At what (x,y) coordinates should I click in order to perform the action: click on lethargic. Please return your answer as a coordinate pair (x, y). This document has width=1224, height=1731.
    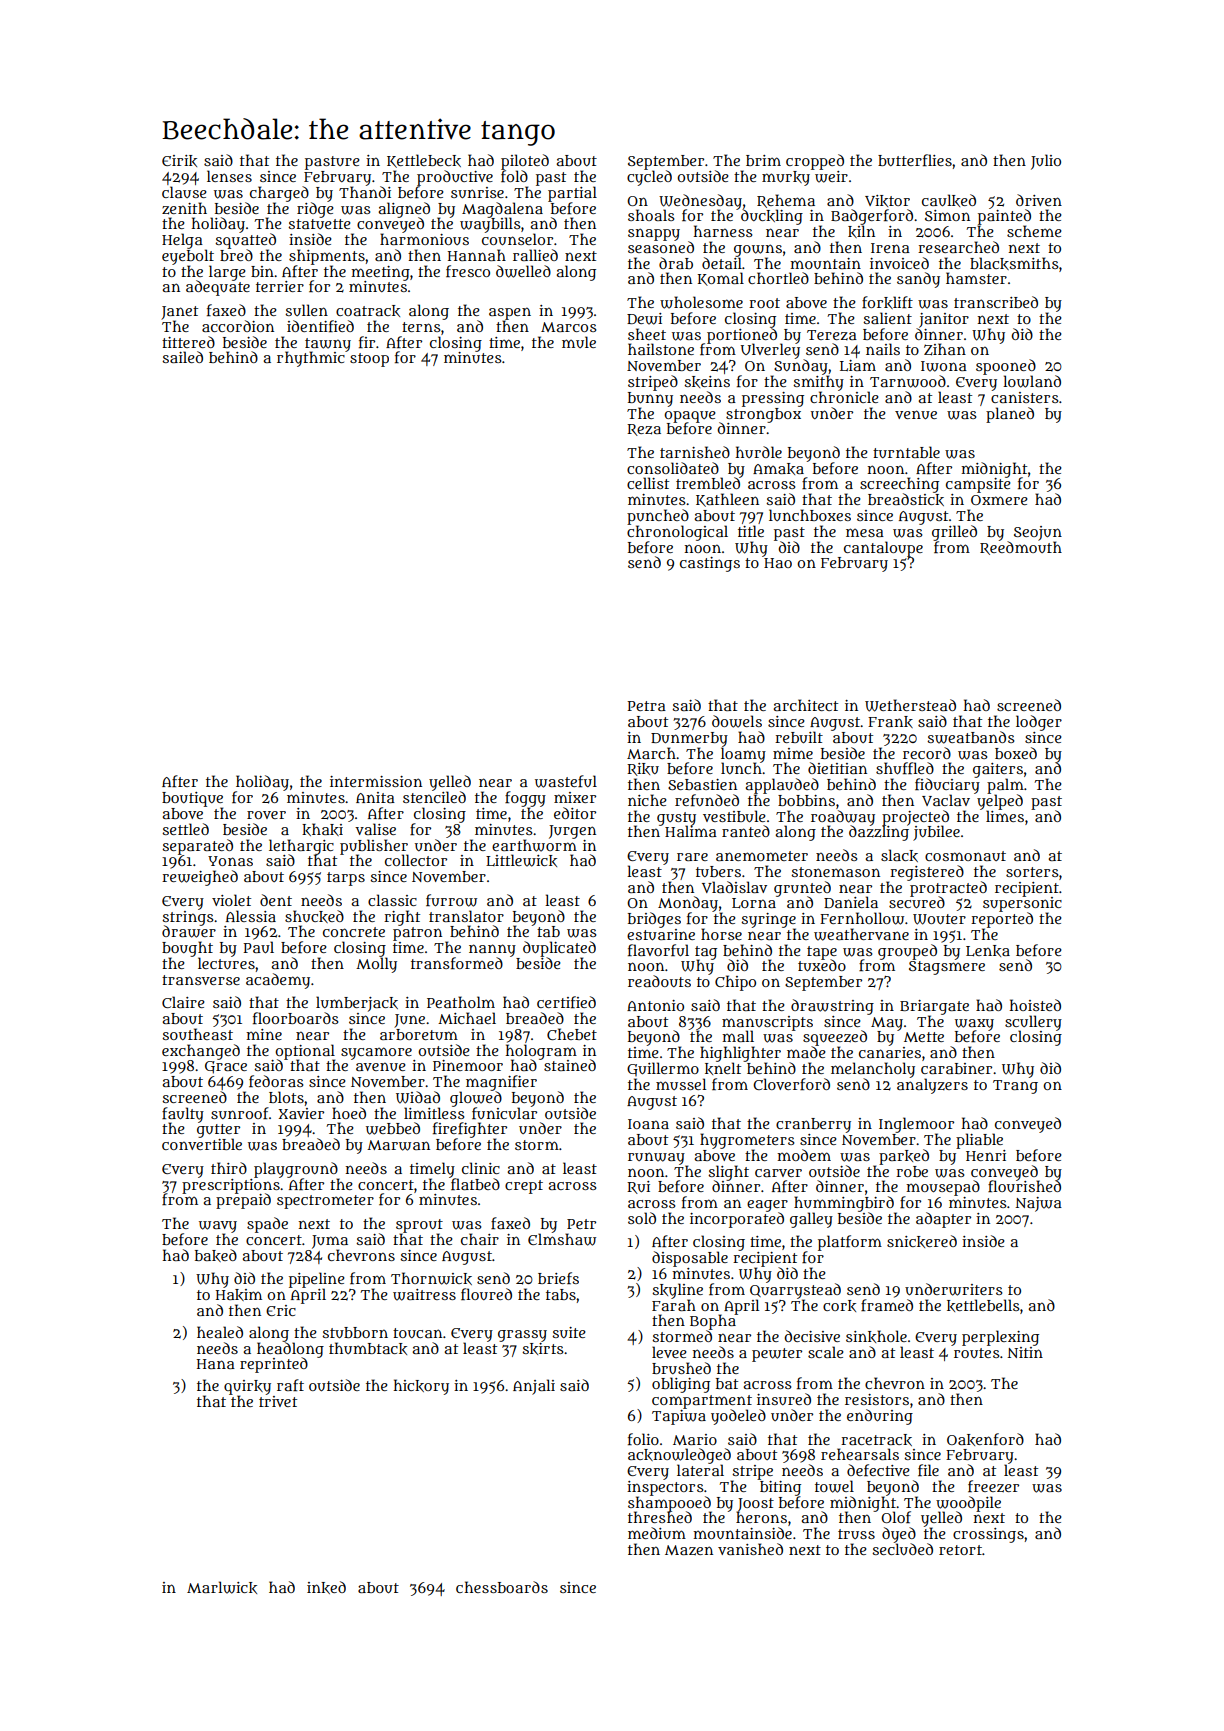
    Looking at the image, I should click on (301, 846).
